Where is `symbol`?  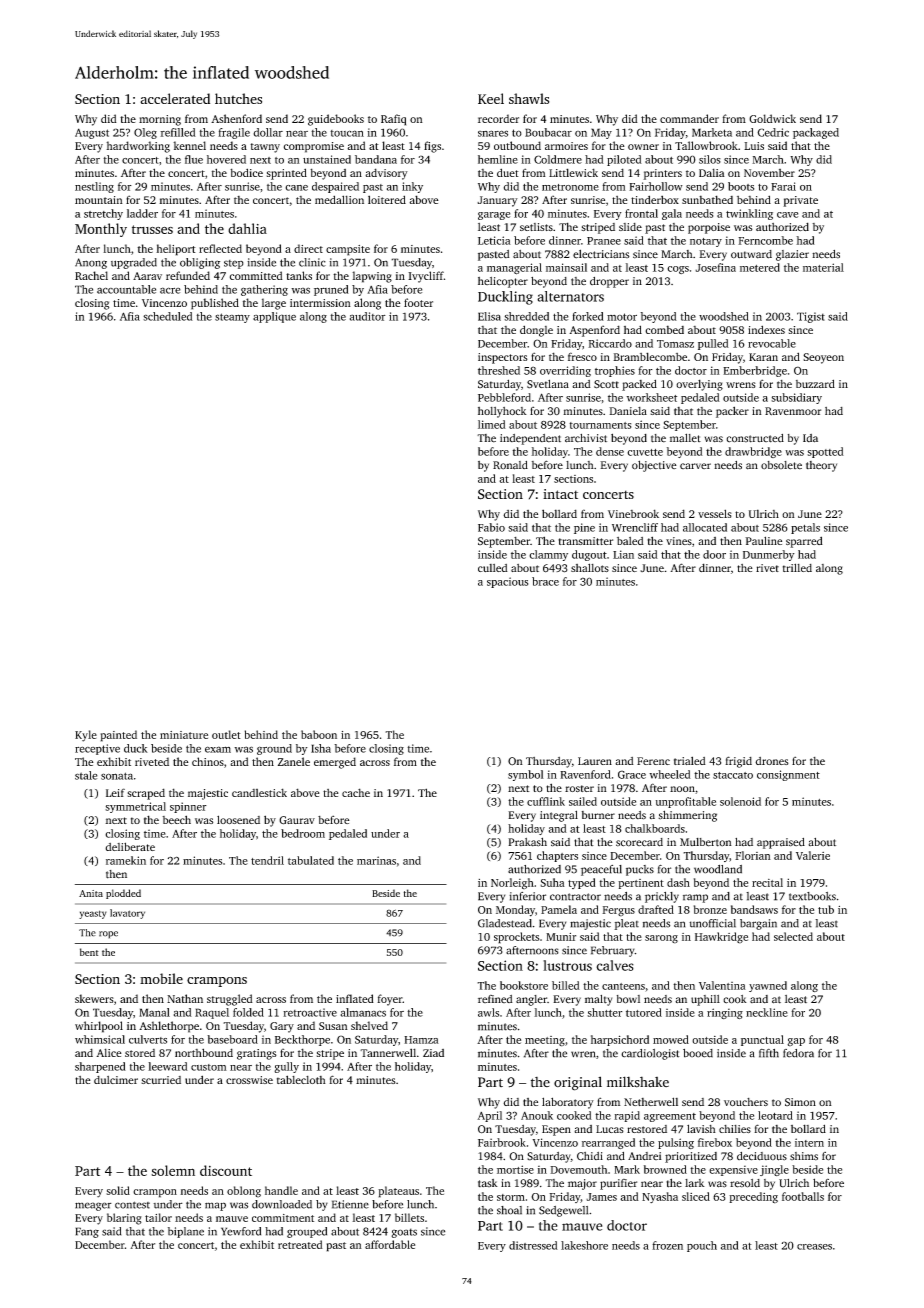
symbol is located at coordinates (526, 775).
